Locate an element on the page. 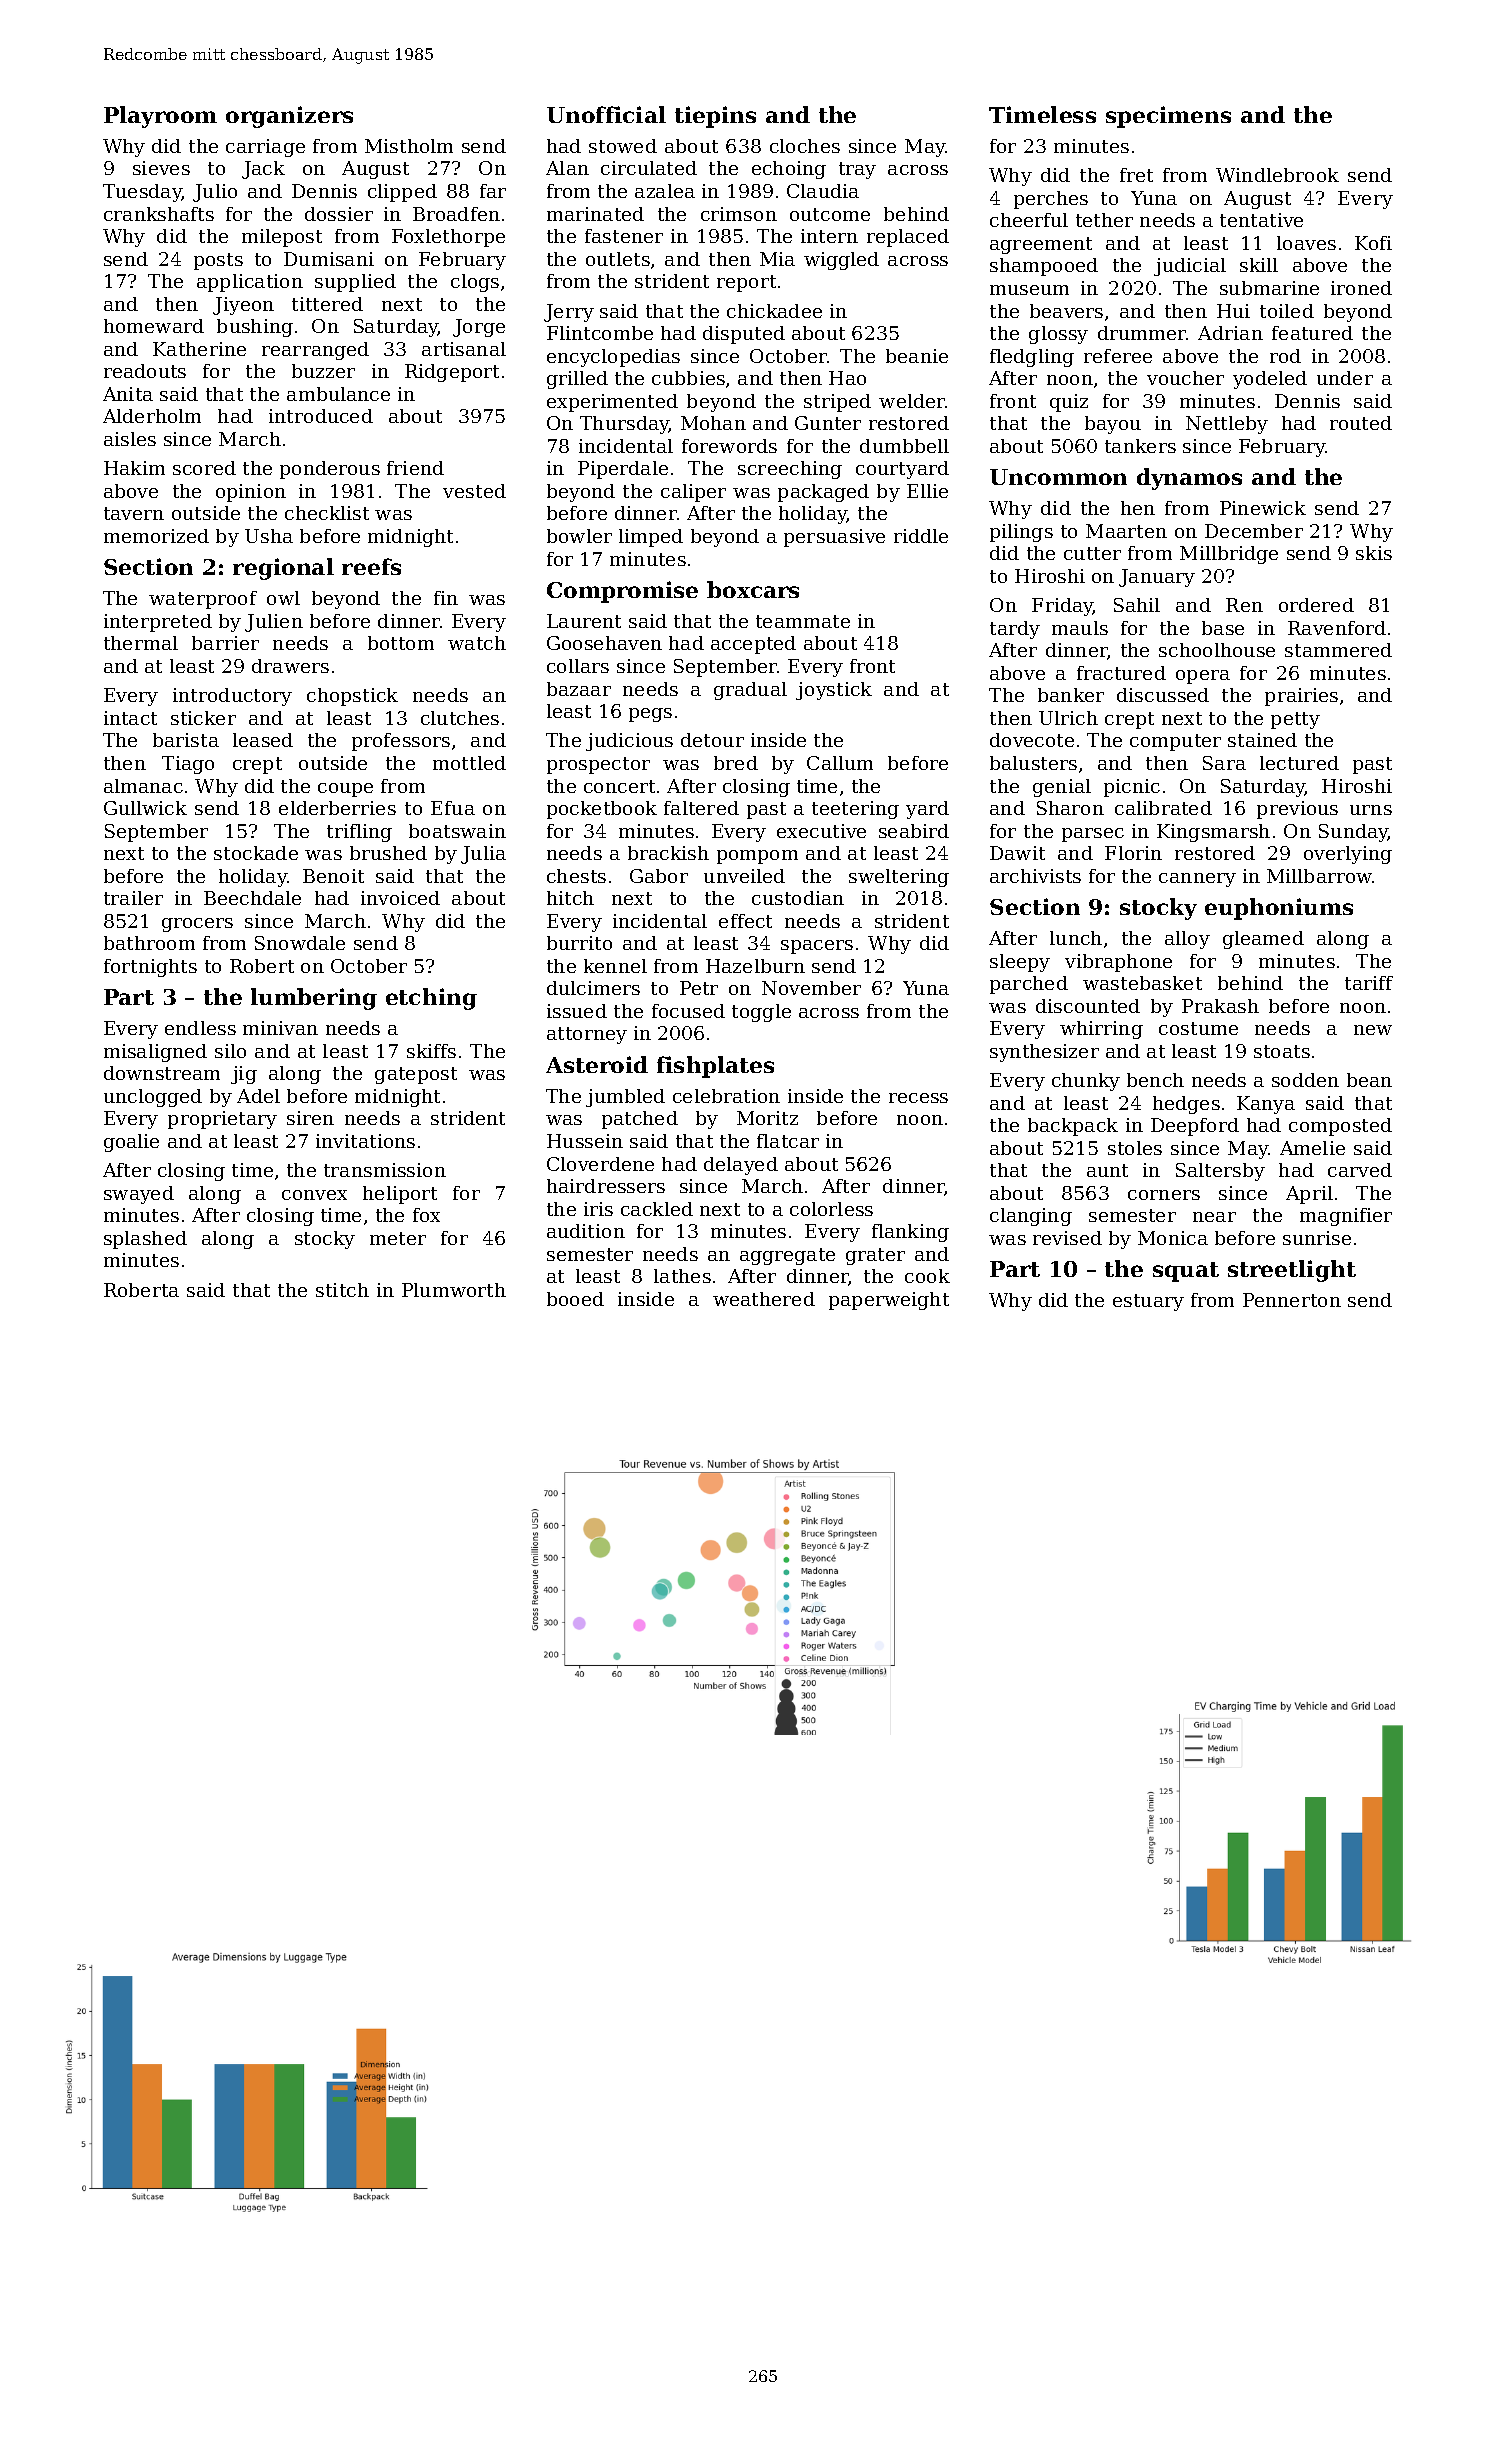 Image resolution: width=1496 pixels, height=2464 pixels. Playroom is located at coordinates (160, 117).
